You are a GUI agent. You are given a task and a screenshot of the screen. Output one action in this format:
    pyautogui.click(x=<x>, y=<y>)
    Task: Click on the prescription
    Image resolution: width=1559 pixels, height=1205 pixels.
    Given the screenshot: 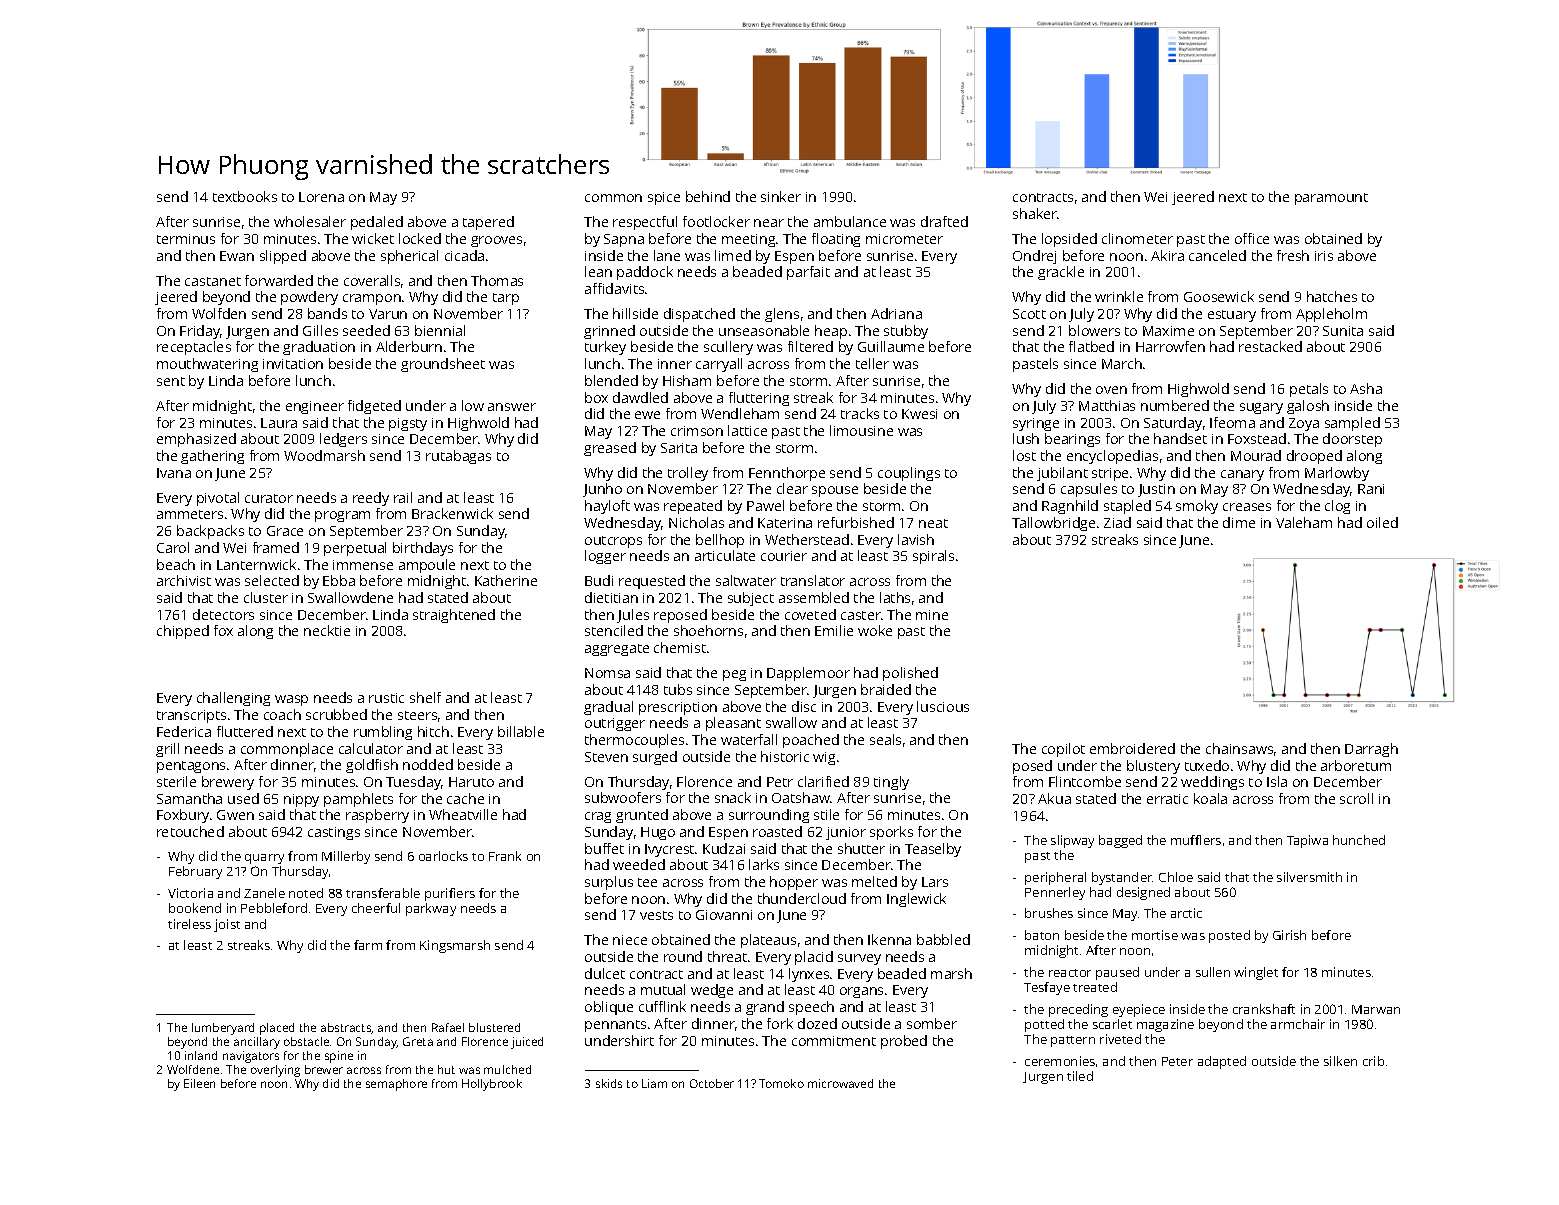 What is the action you would take?
    pyautogui.click(x=678, y=708)
